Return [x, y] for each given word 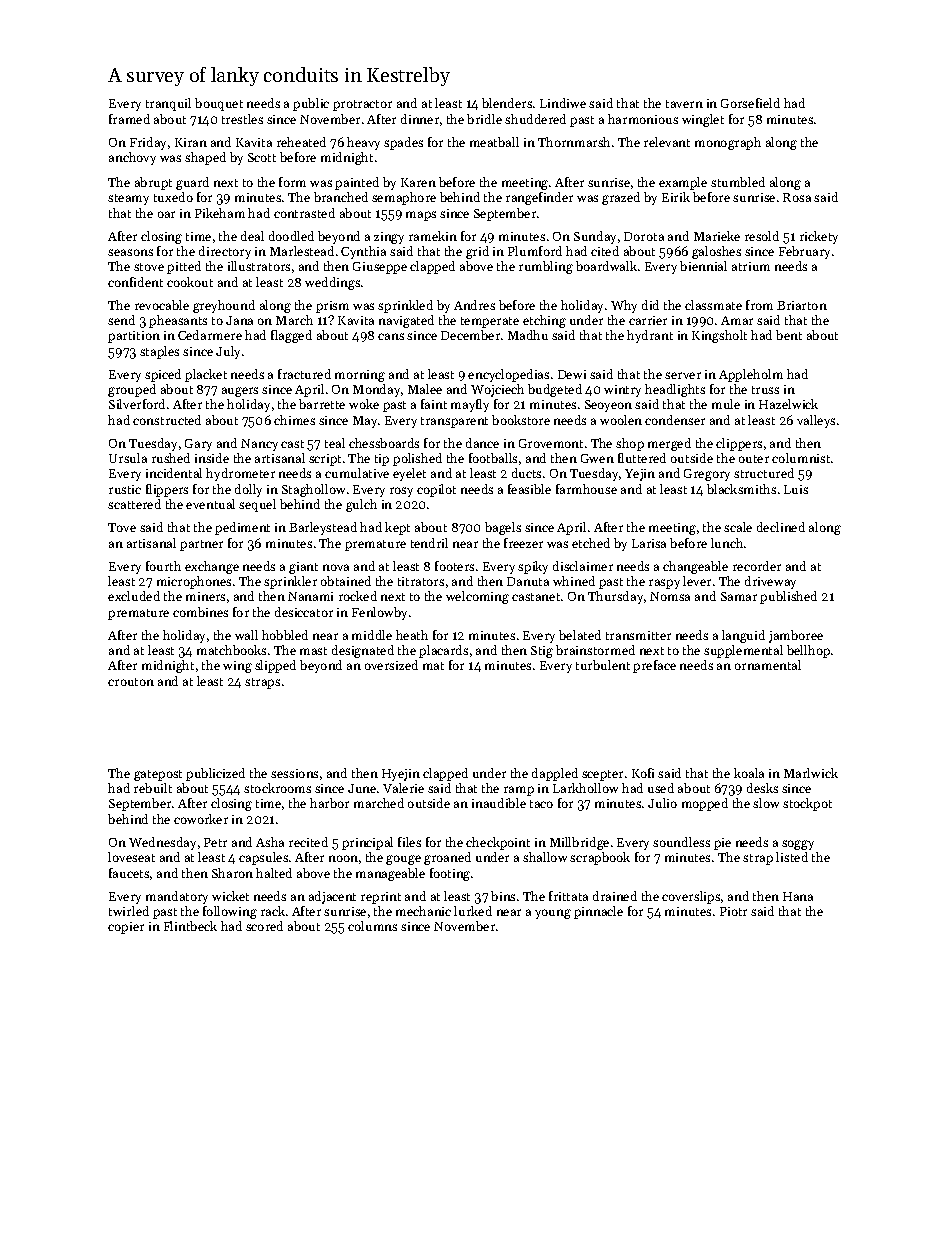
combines [200, 612]
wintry [622, 391]
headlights [675, 390]
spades [403, 143]
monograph [728, 143]
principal [367, 843]
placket [206, 375]
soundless [681, 842]
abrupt [153, 183]
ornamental [768, 665]
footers [454, 566]
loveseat [131, 857]
